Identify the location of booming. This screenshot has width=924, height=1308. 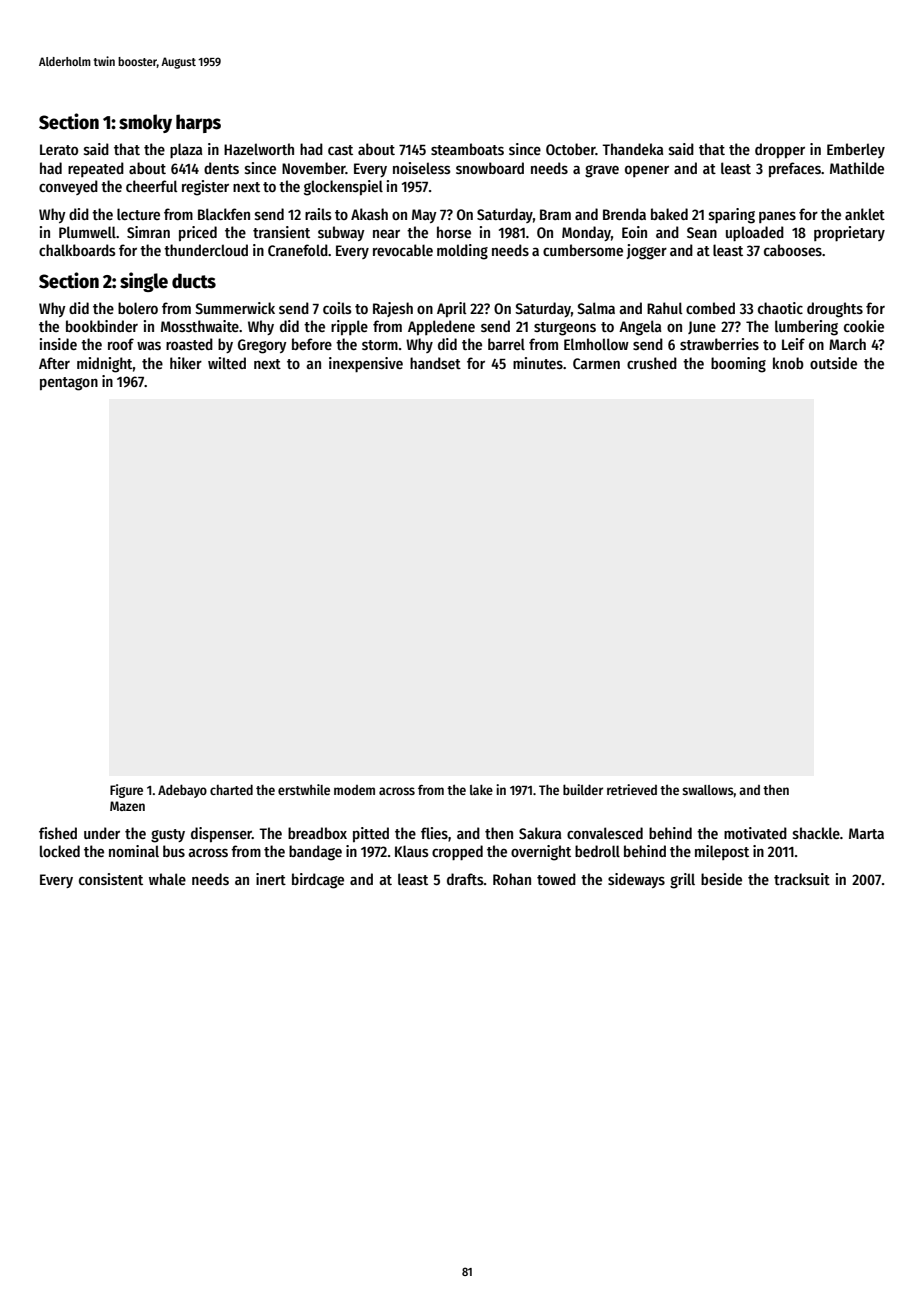
(738, 365).
